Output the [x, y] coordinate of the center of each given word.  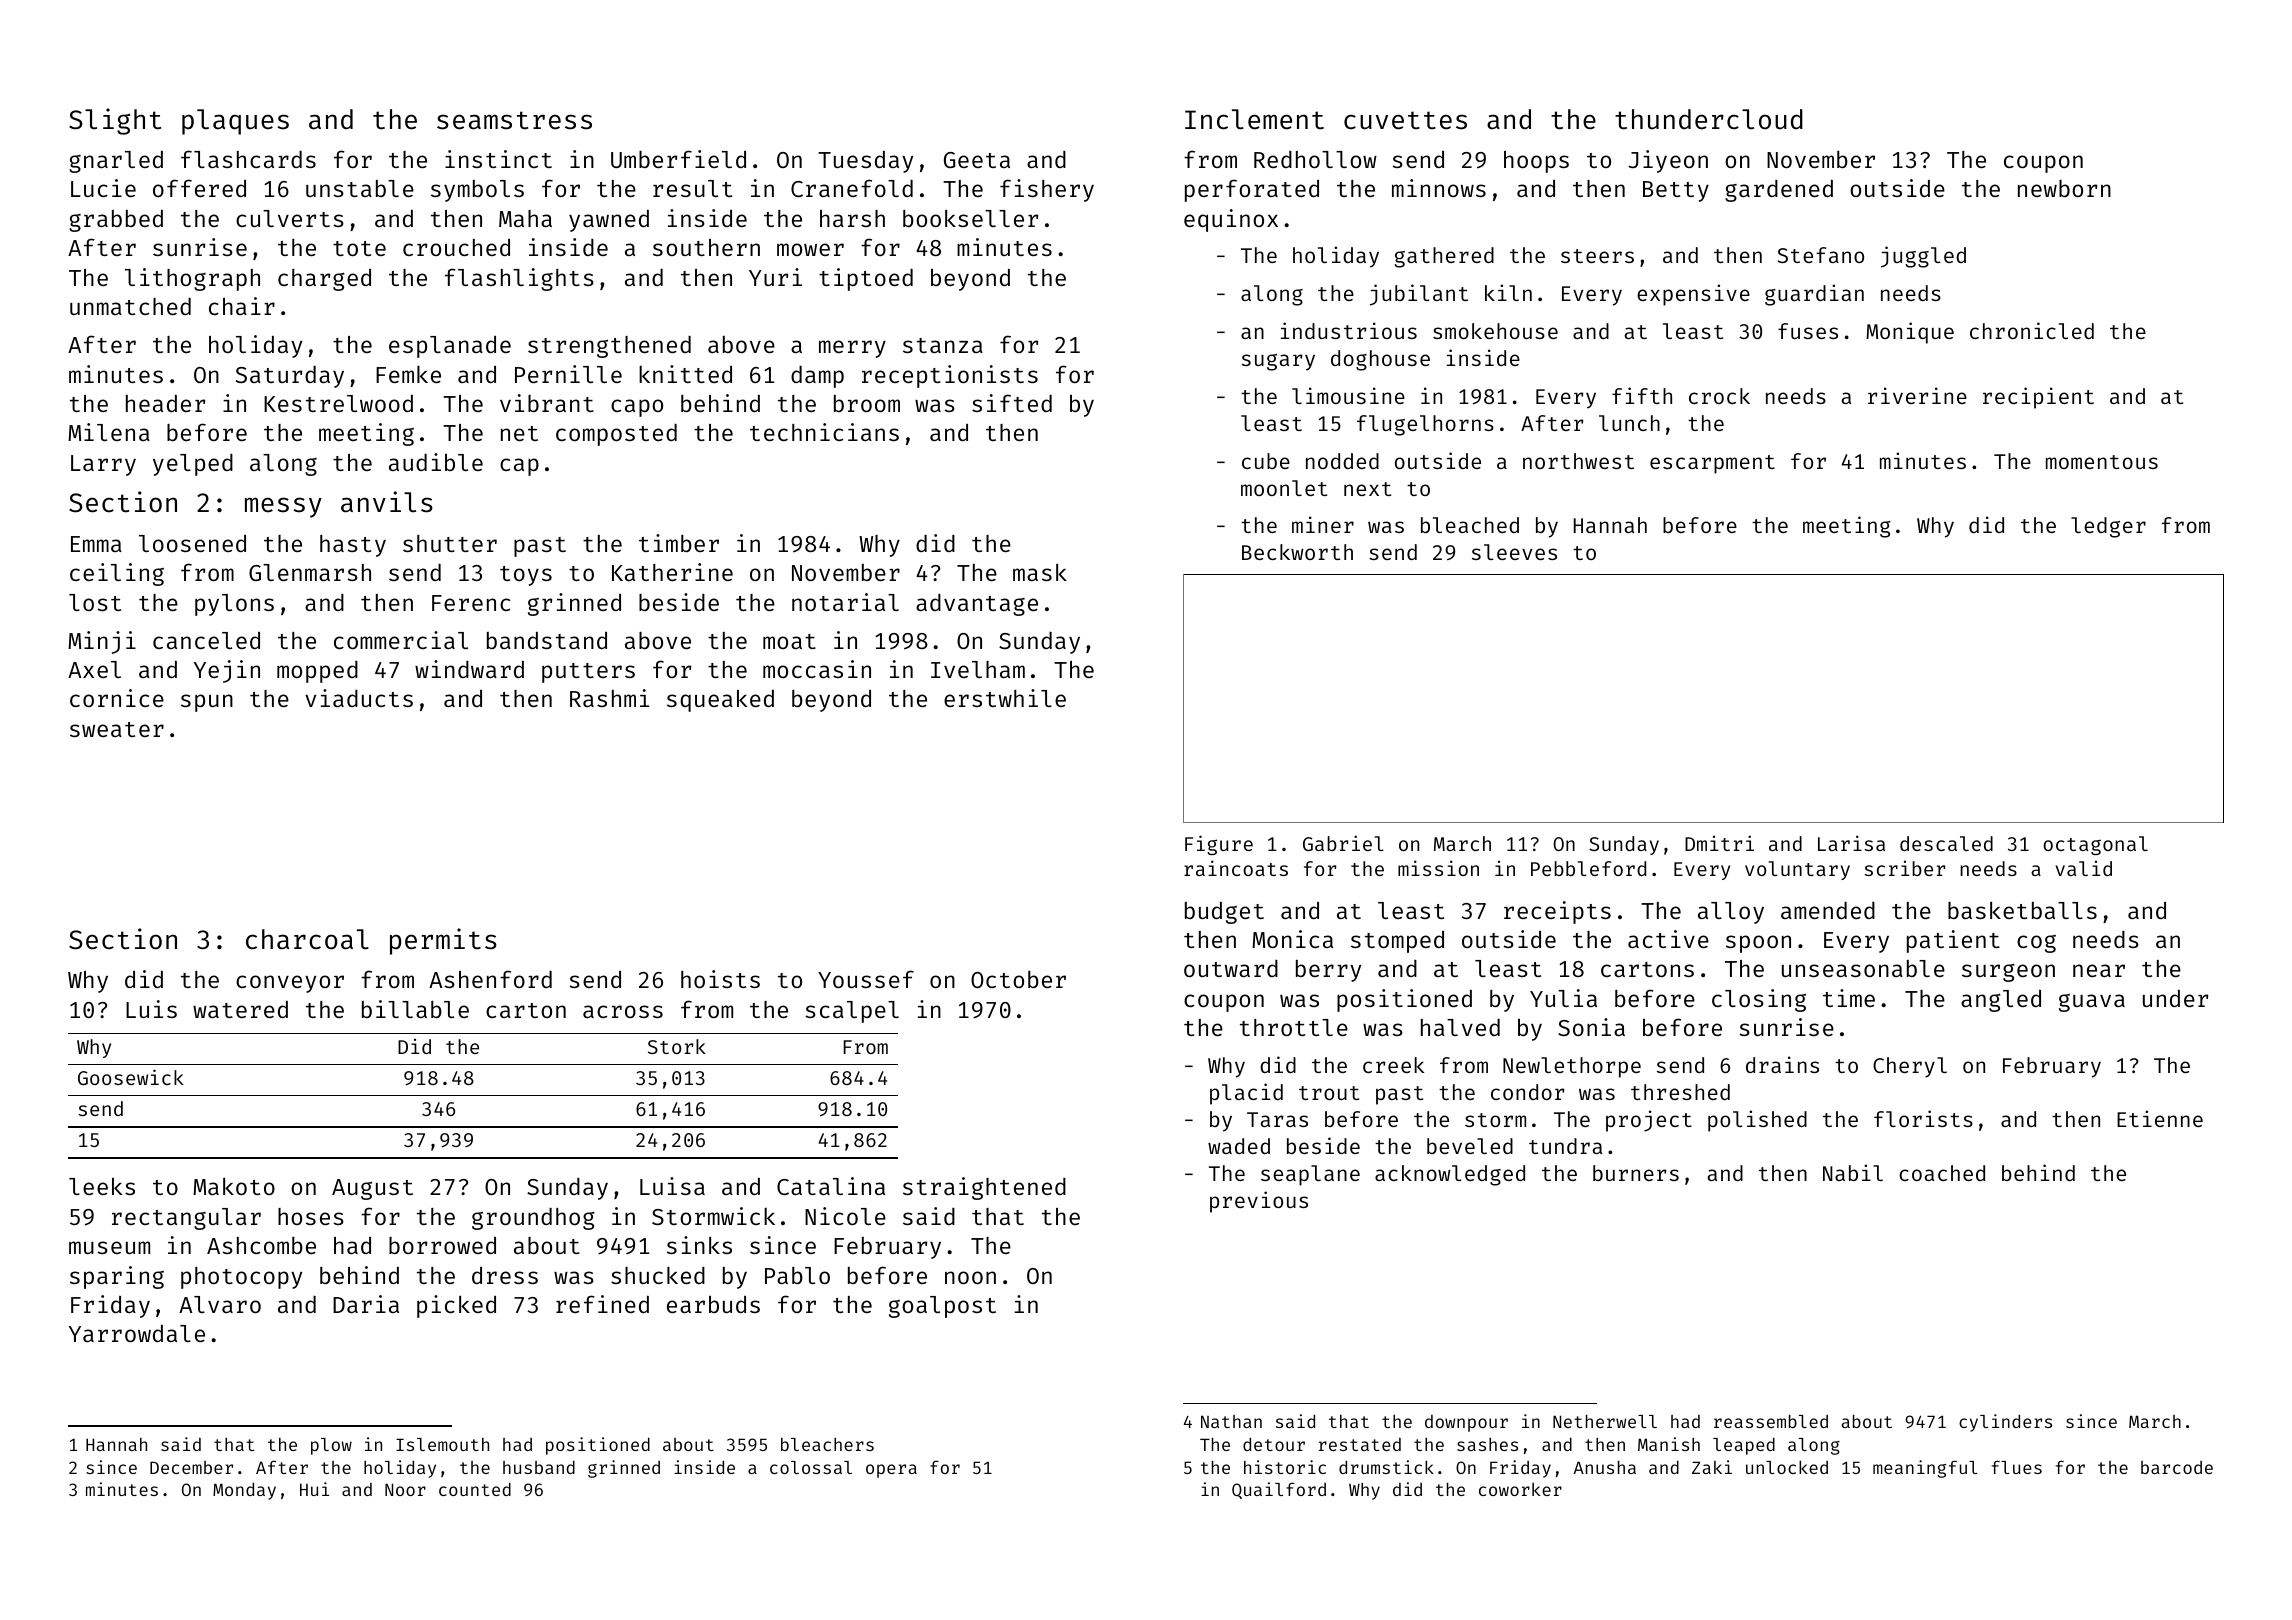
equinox [1231, 220]
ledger [2108, 527]
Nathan [1231, 1421]
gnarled [116, 161]
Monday [244, 1491]
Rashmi [609, 698]
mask [1040, 572]
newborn [2064, 188]
